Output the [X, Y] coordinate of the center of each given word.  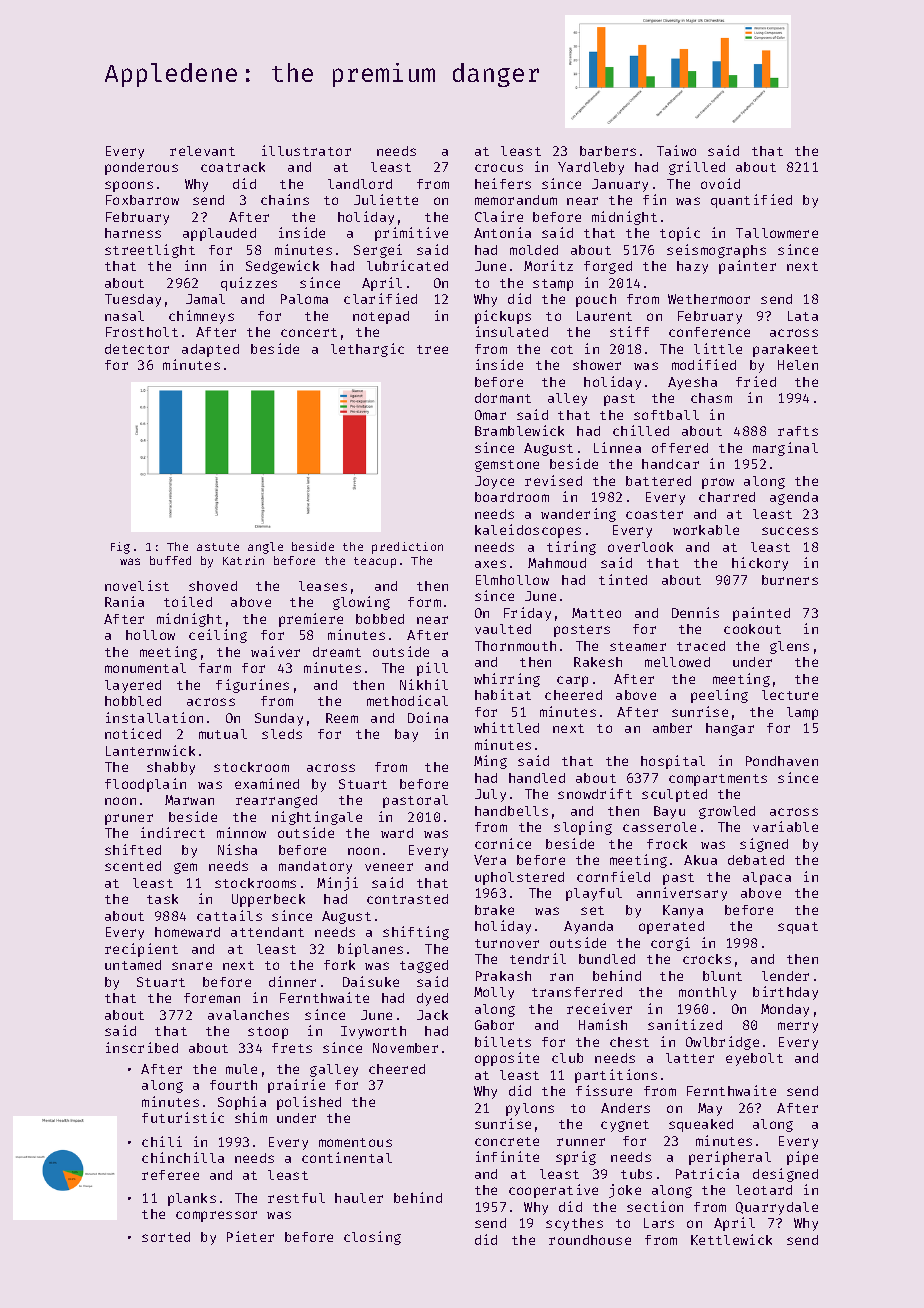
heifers [503, 183]
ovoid [720, 183]
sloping [583, 828]
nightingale [317, 818]
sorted [166, 1237]
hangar [730, 729]
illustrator [306, 150]
